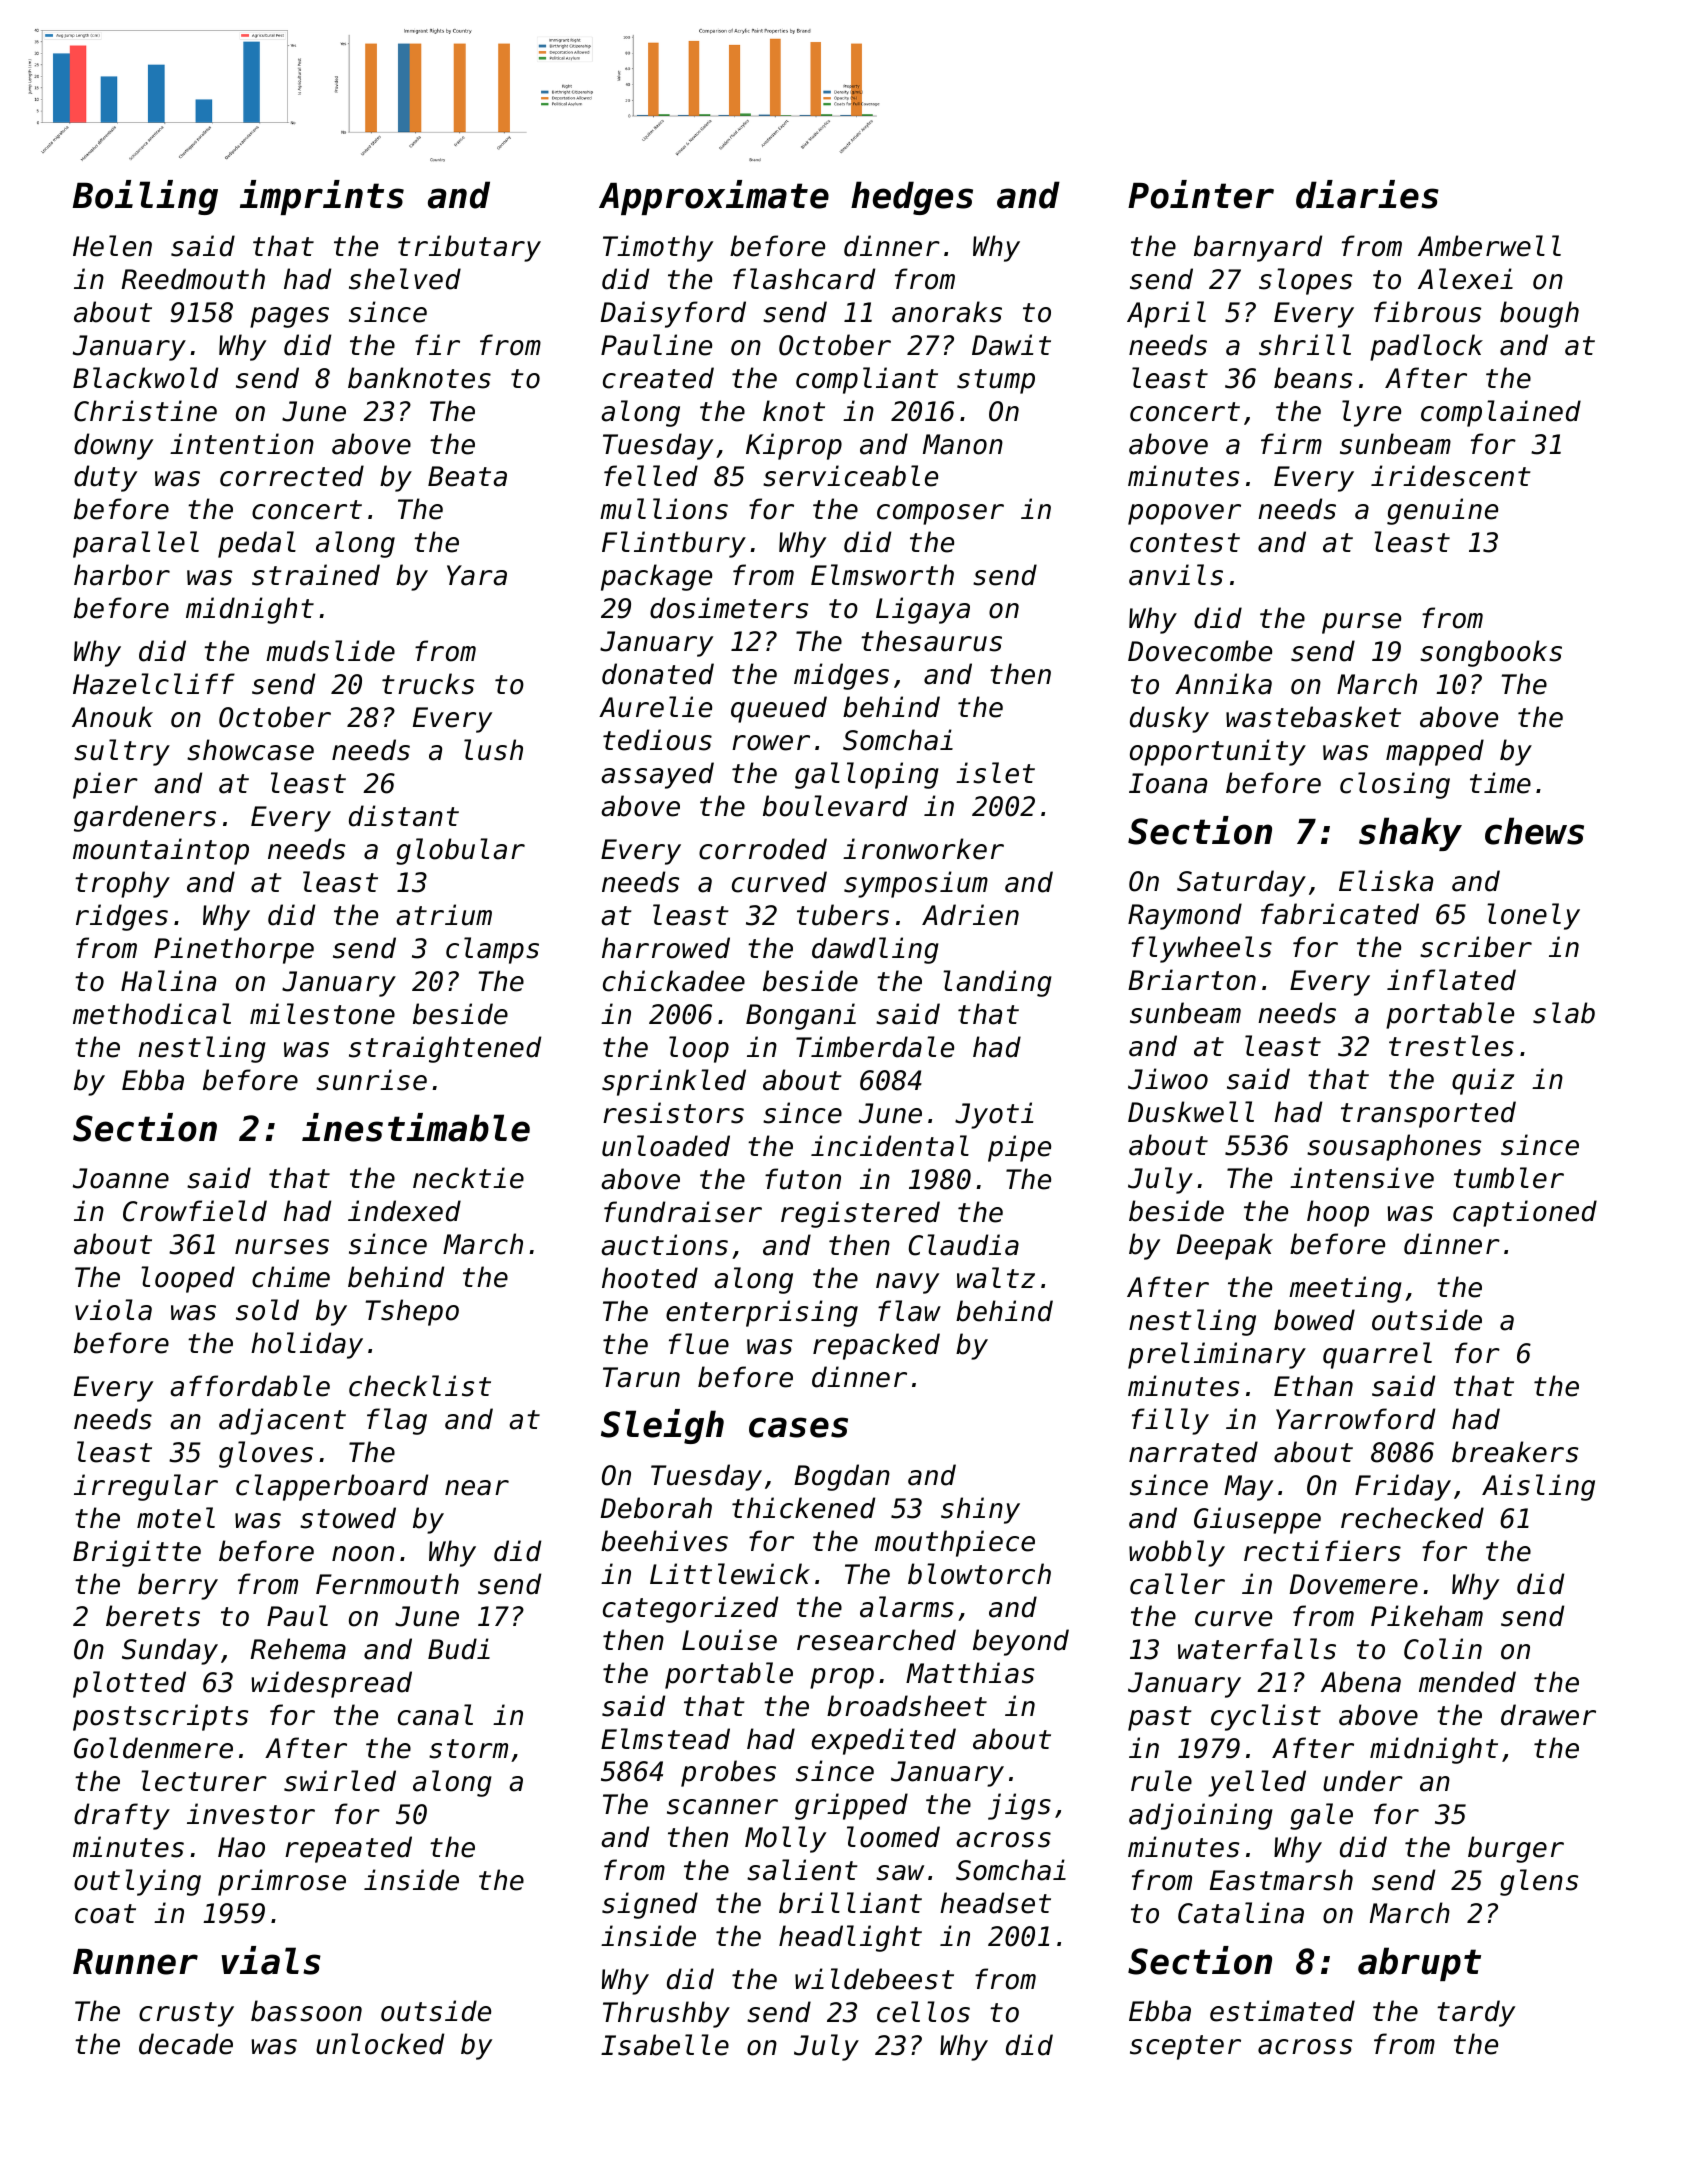  Describe the element at coordinates (428, 684) in the screenshot. I see `trucks` at that location.
